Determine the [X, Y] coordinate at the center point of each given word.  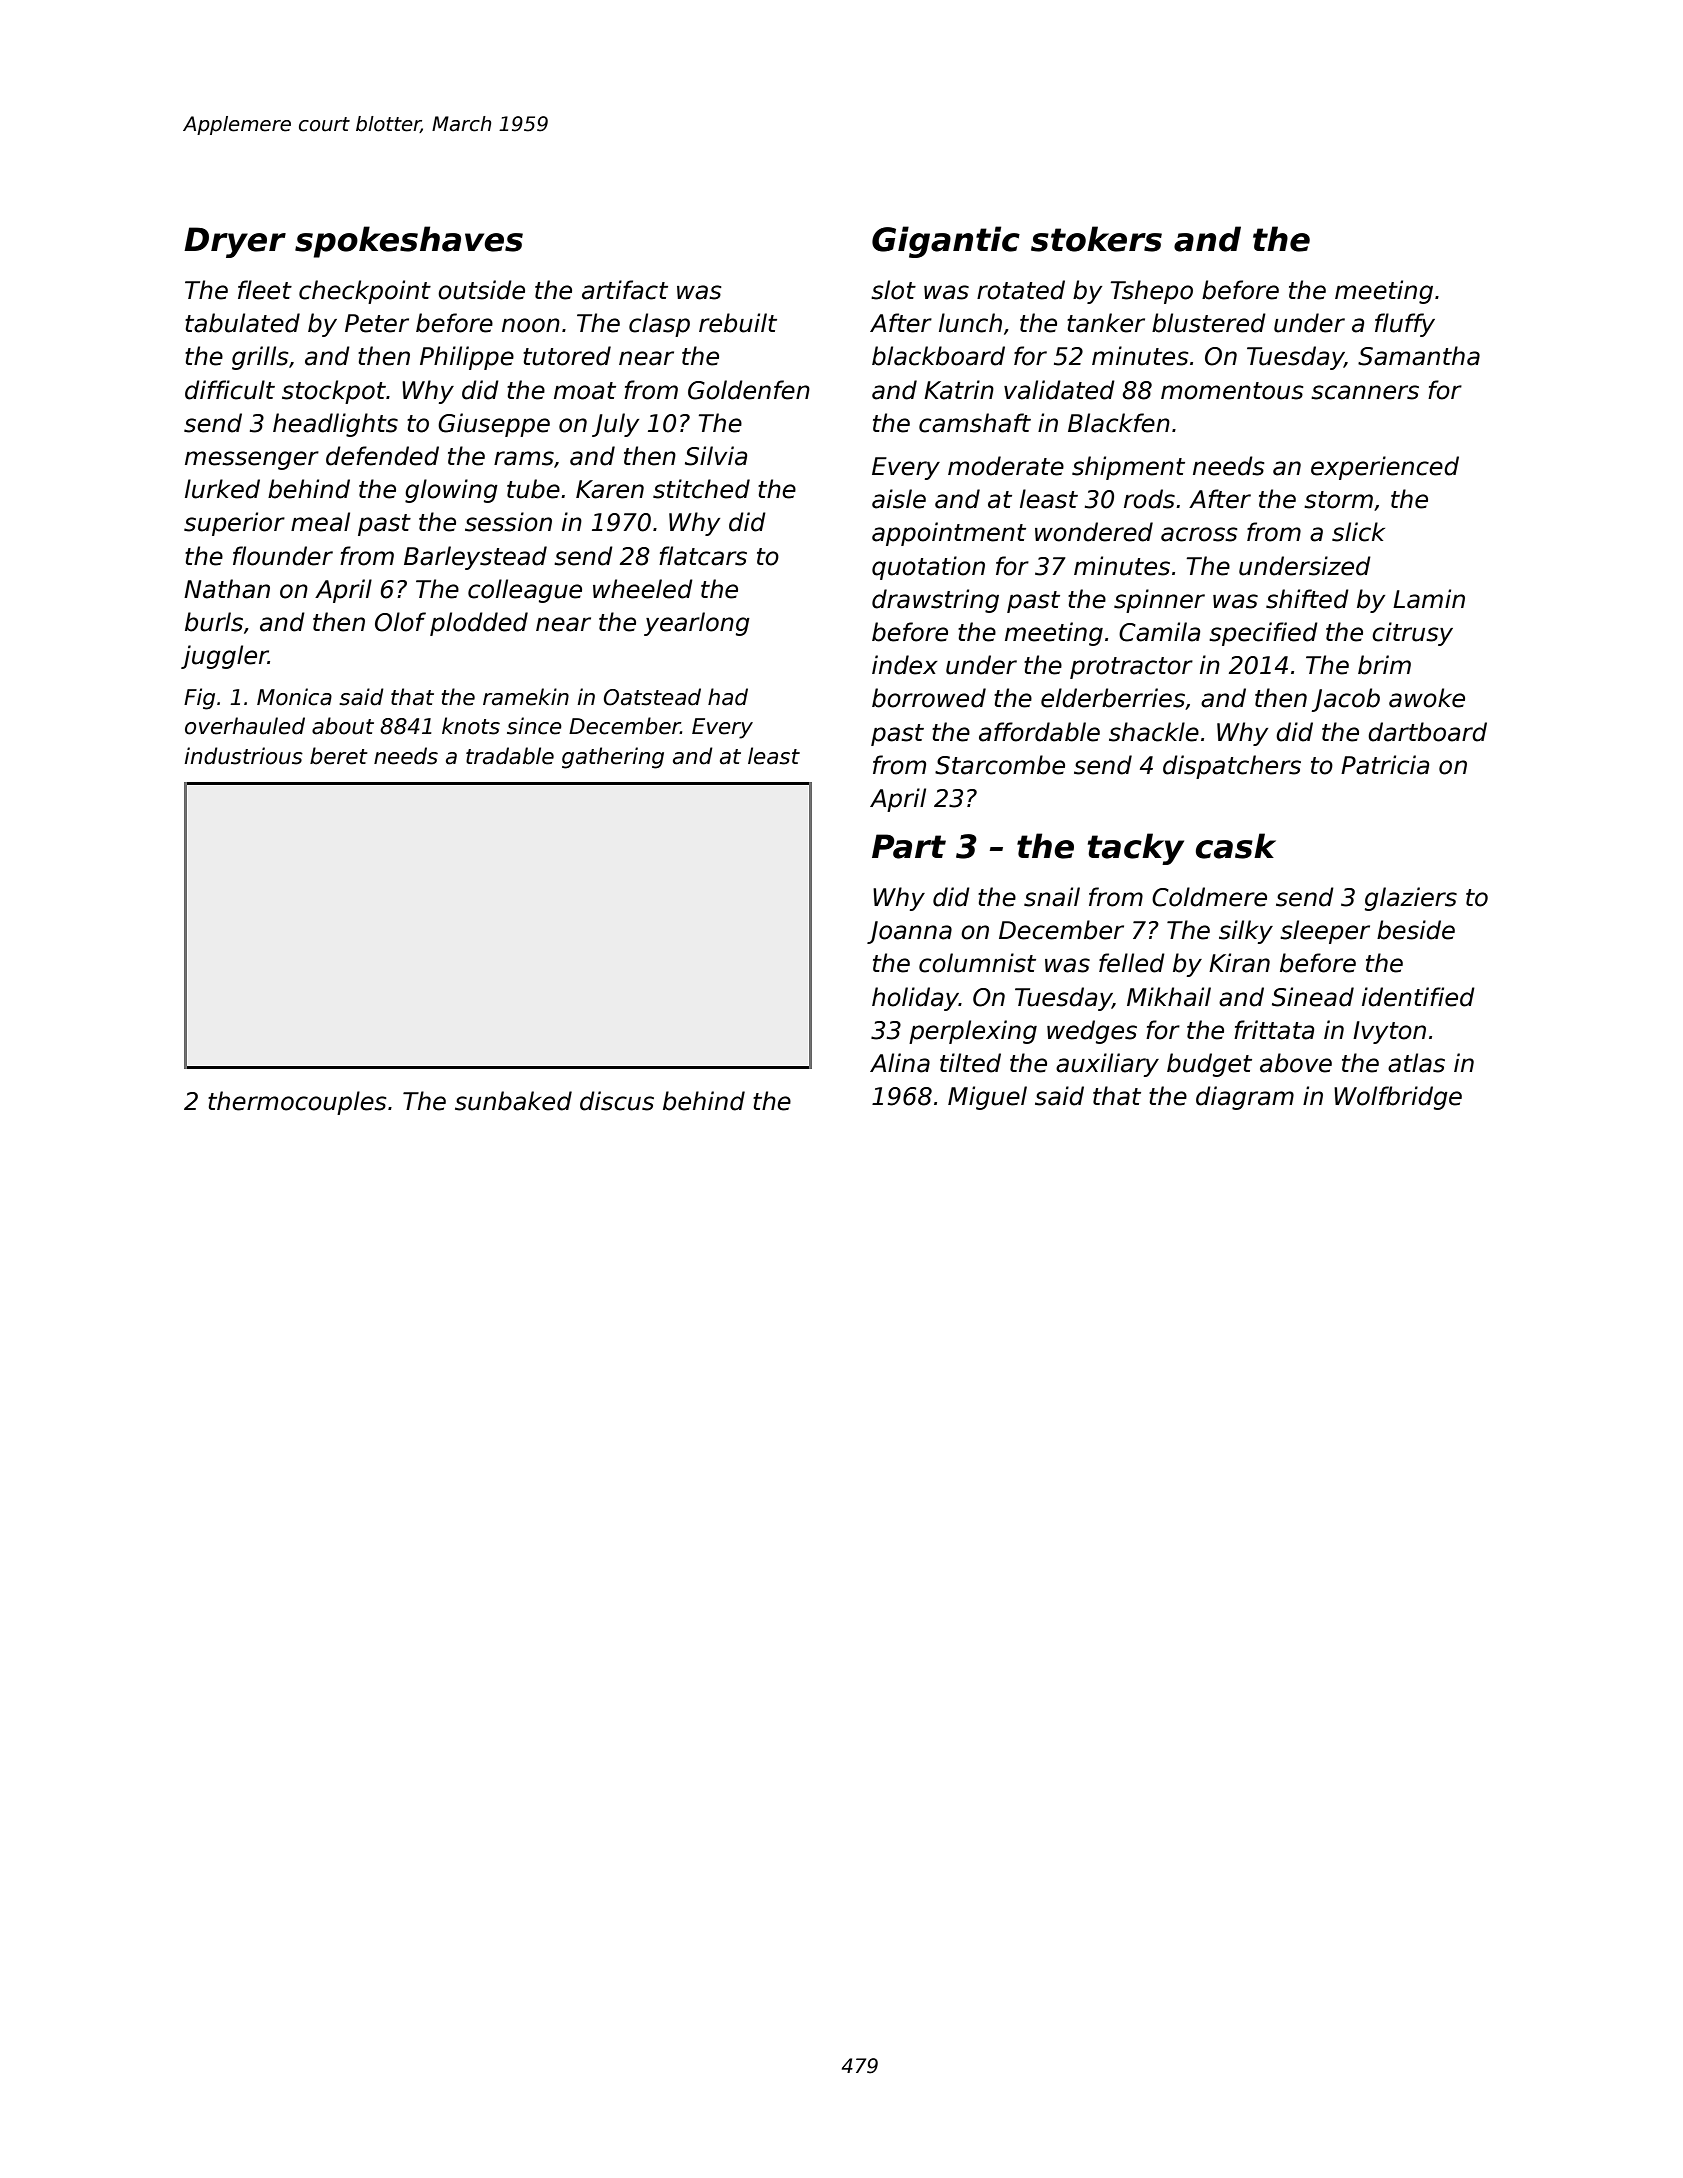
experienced [1385, 468]
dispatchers [1232, 767]
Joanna [909, 932]
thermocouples [297, 1103]
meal [320, 522]
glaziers [1411, 899]
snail [1052, 897]
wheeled [643, 589]
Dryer [235, 242]
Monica [294, 697]
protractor [1131, 668]
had [728, 697]
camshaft [975, 423]
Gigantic [946, 242]
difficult [230, 390]
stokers [1096, 239]
